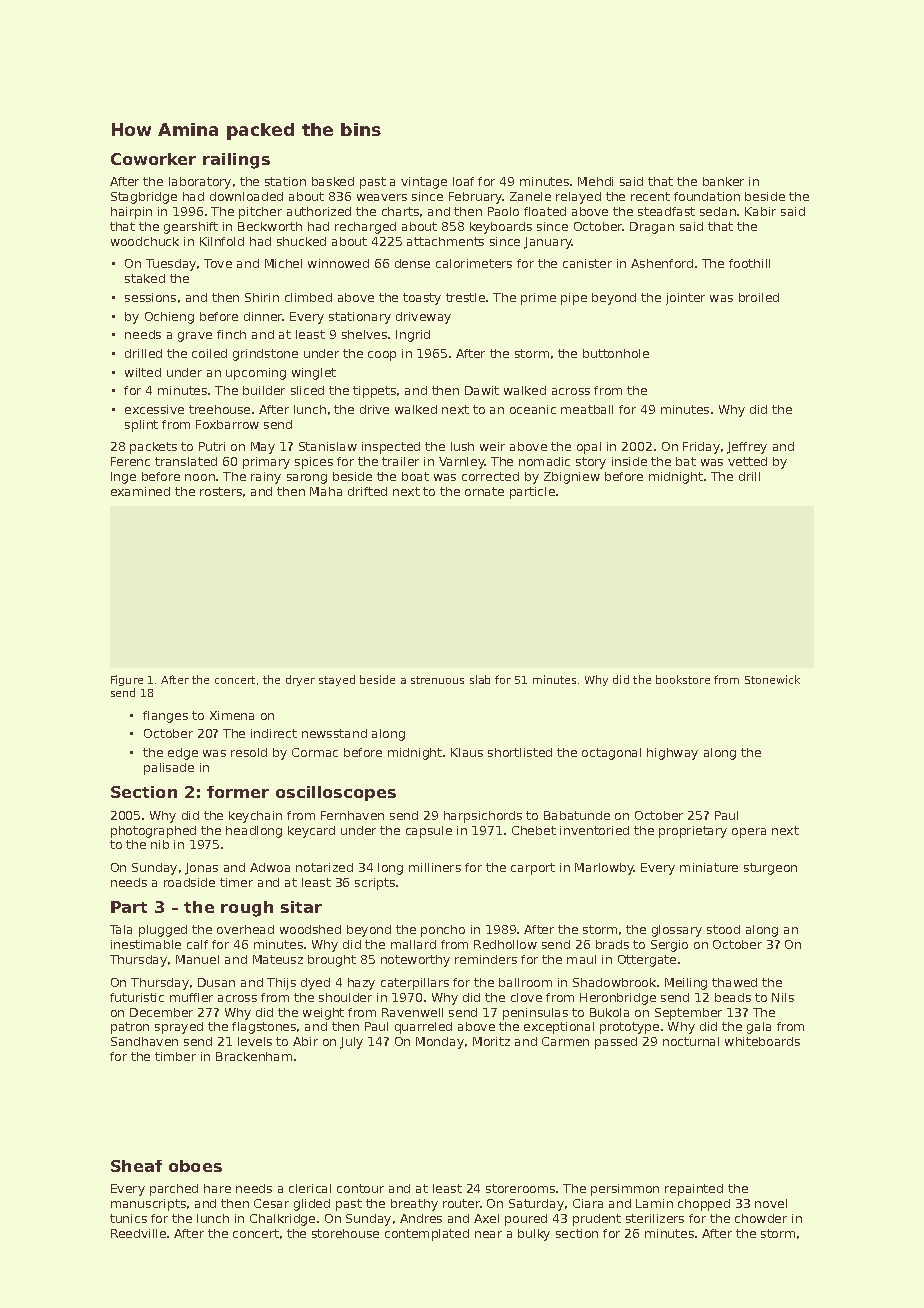  Describe the element at coordinates (463, 181) in the document. I see `loaf` at that location.
